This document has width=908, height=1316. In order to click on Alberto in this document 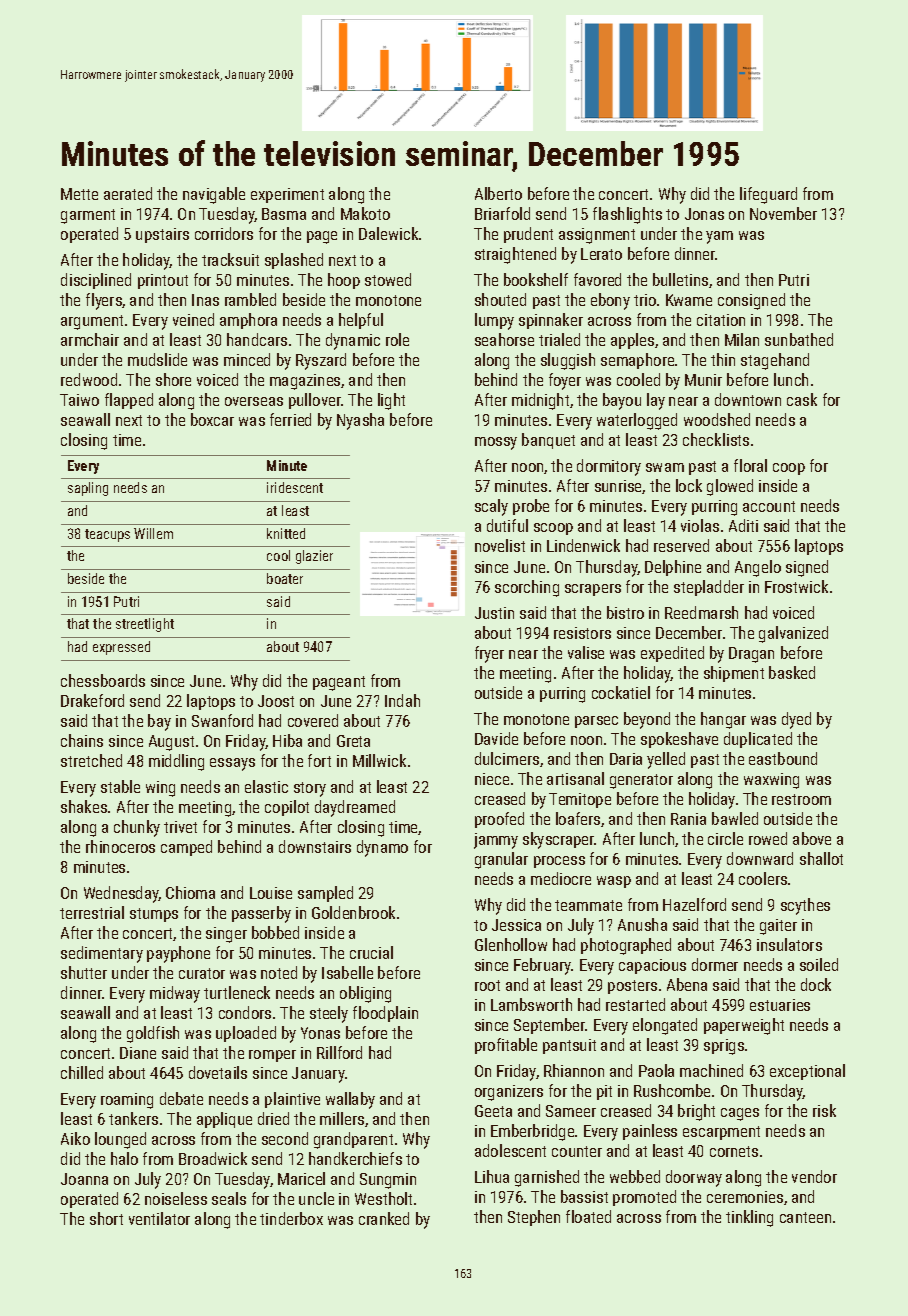, I will do `click(498, 193)`.
